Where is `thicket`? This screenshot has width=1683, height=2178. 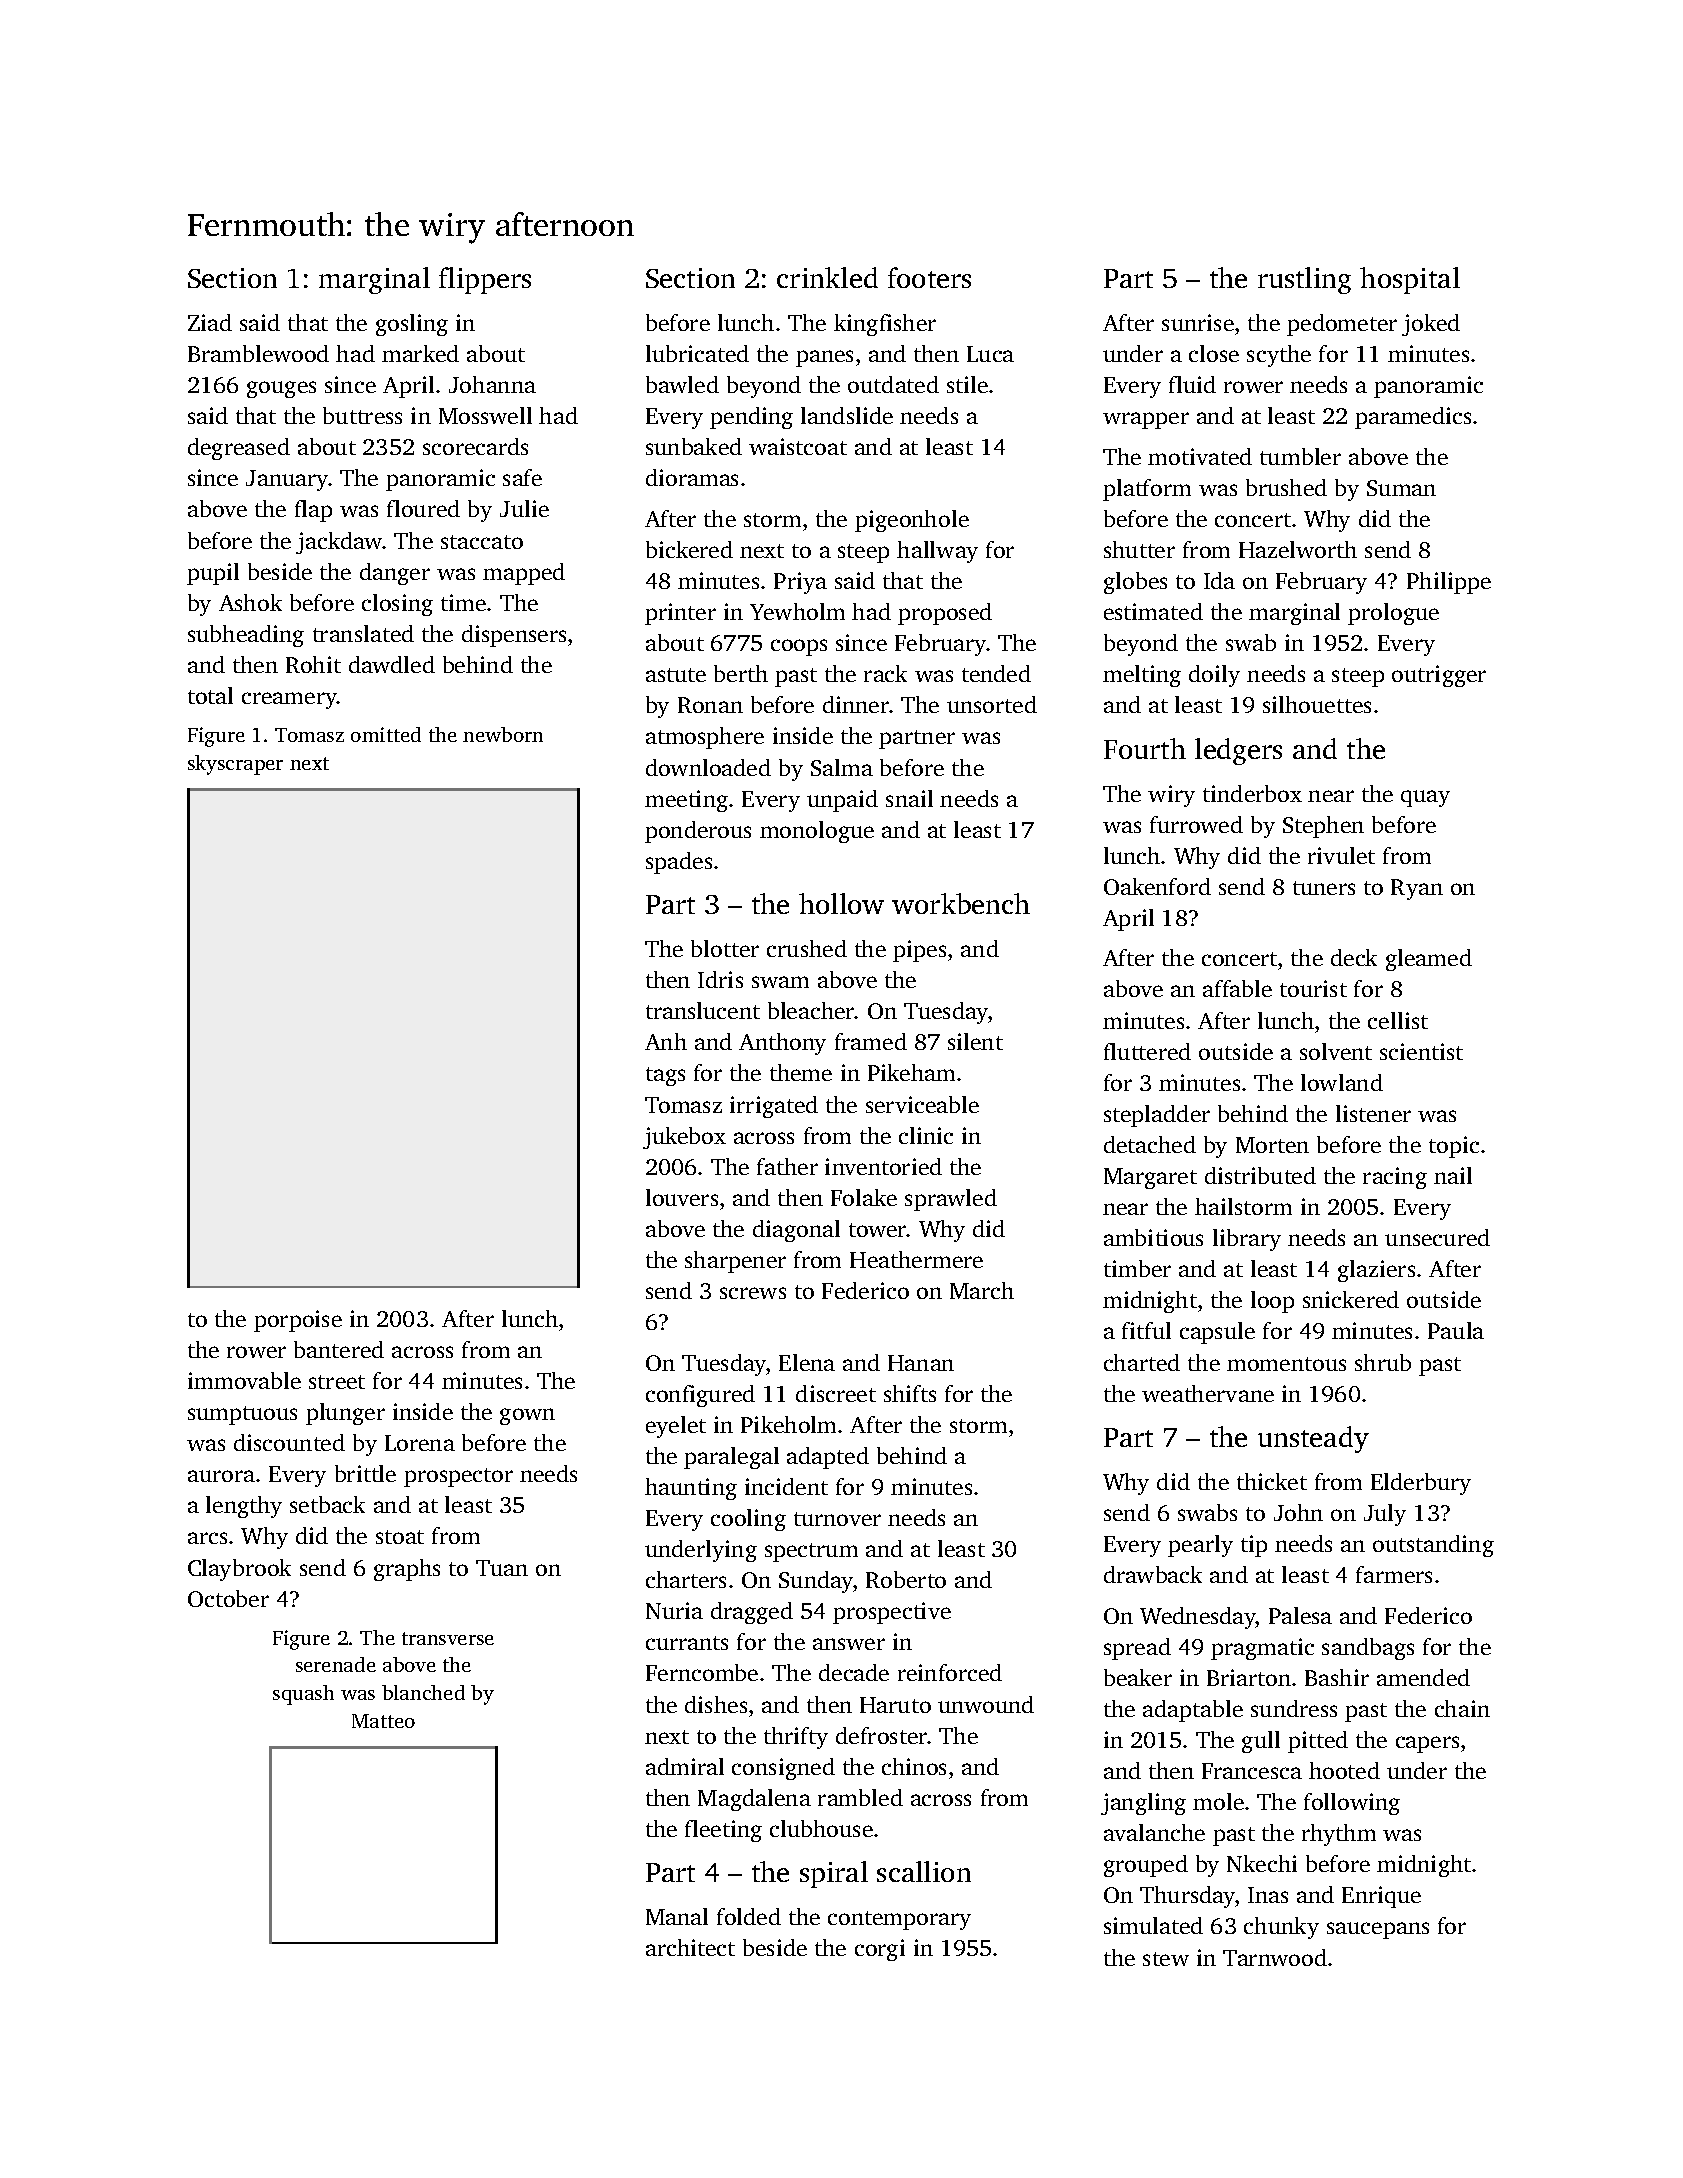 thicket is located at coordinates (1272, 1481).
